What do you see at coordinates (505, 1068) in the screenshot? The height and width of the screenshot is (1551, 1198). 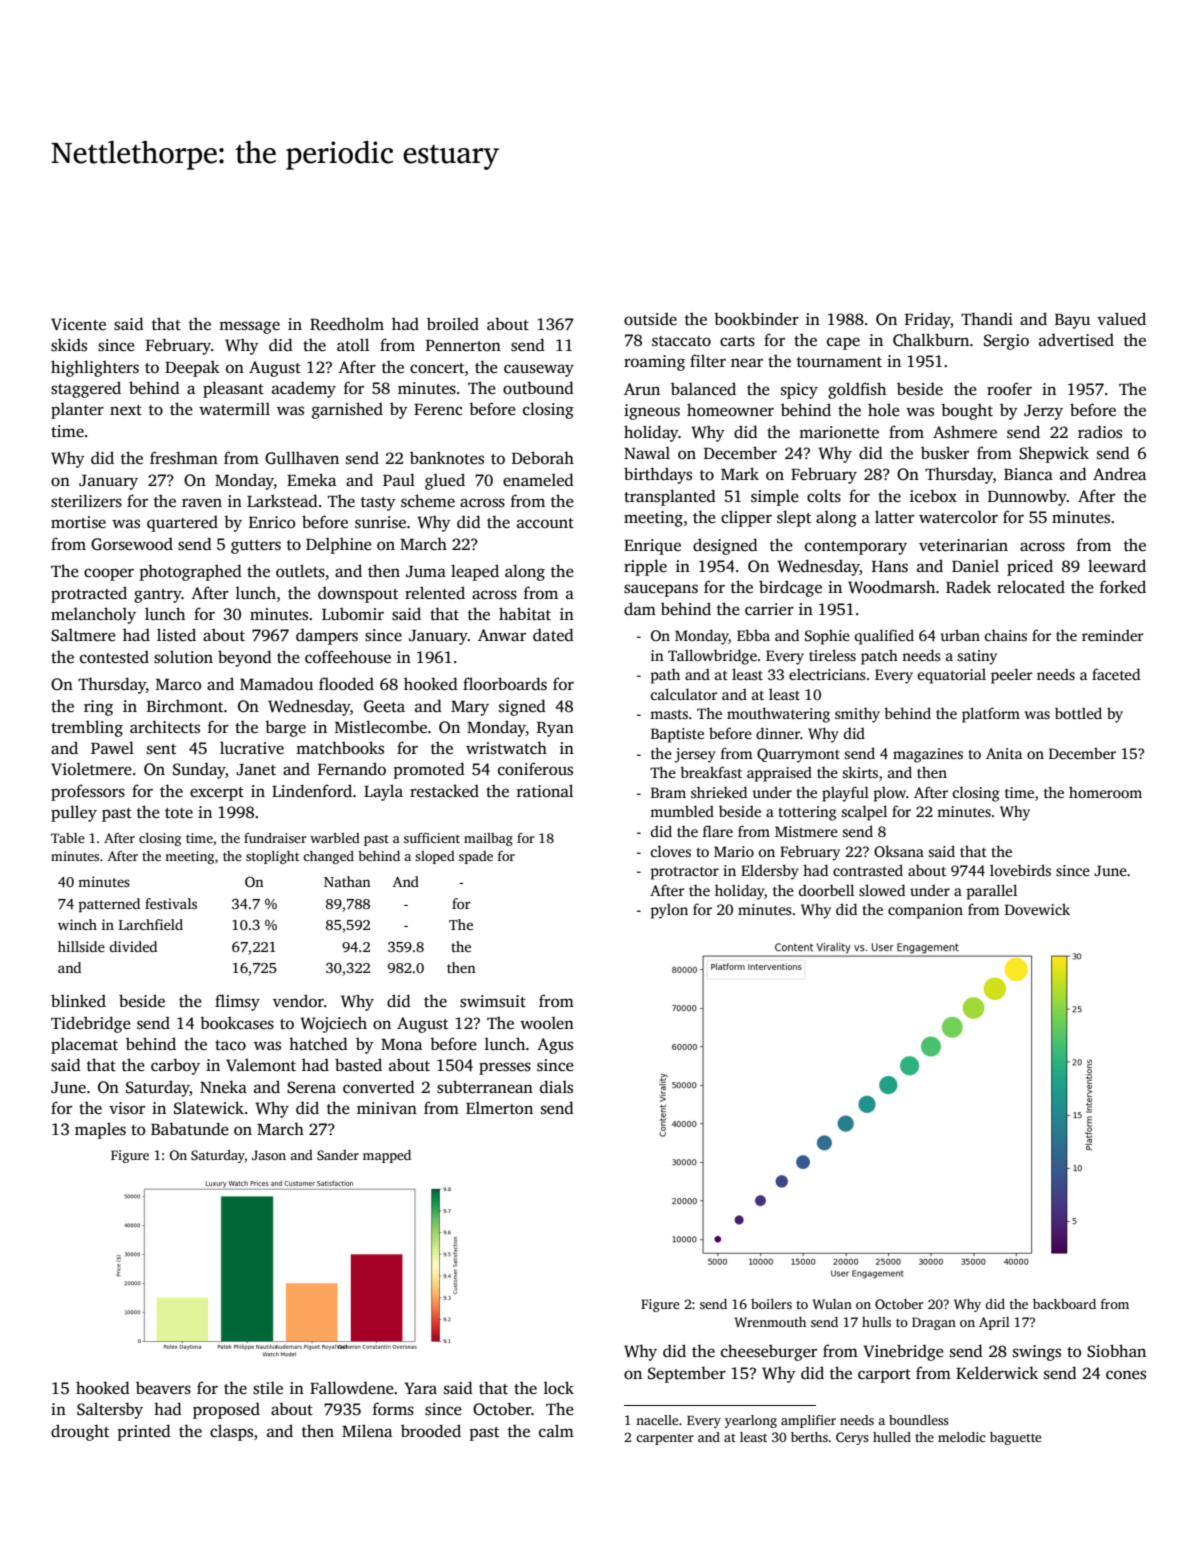 I see `presses` at bounding box center [505, 1068].
